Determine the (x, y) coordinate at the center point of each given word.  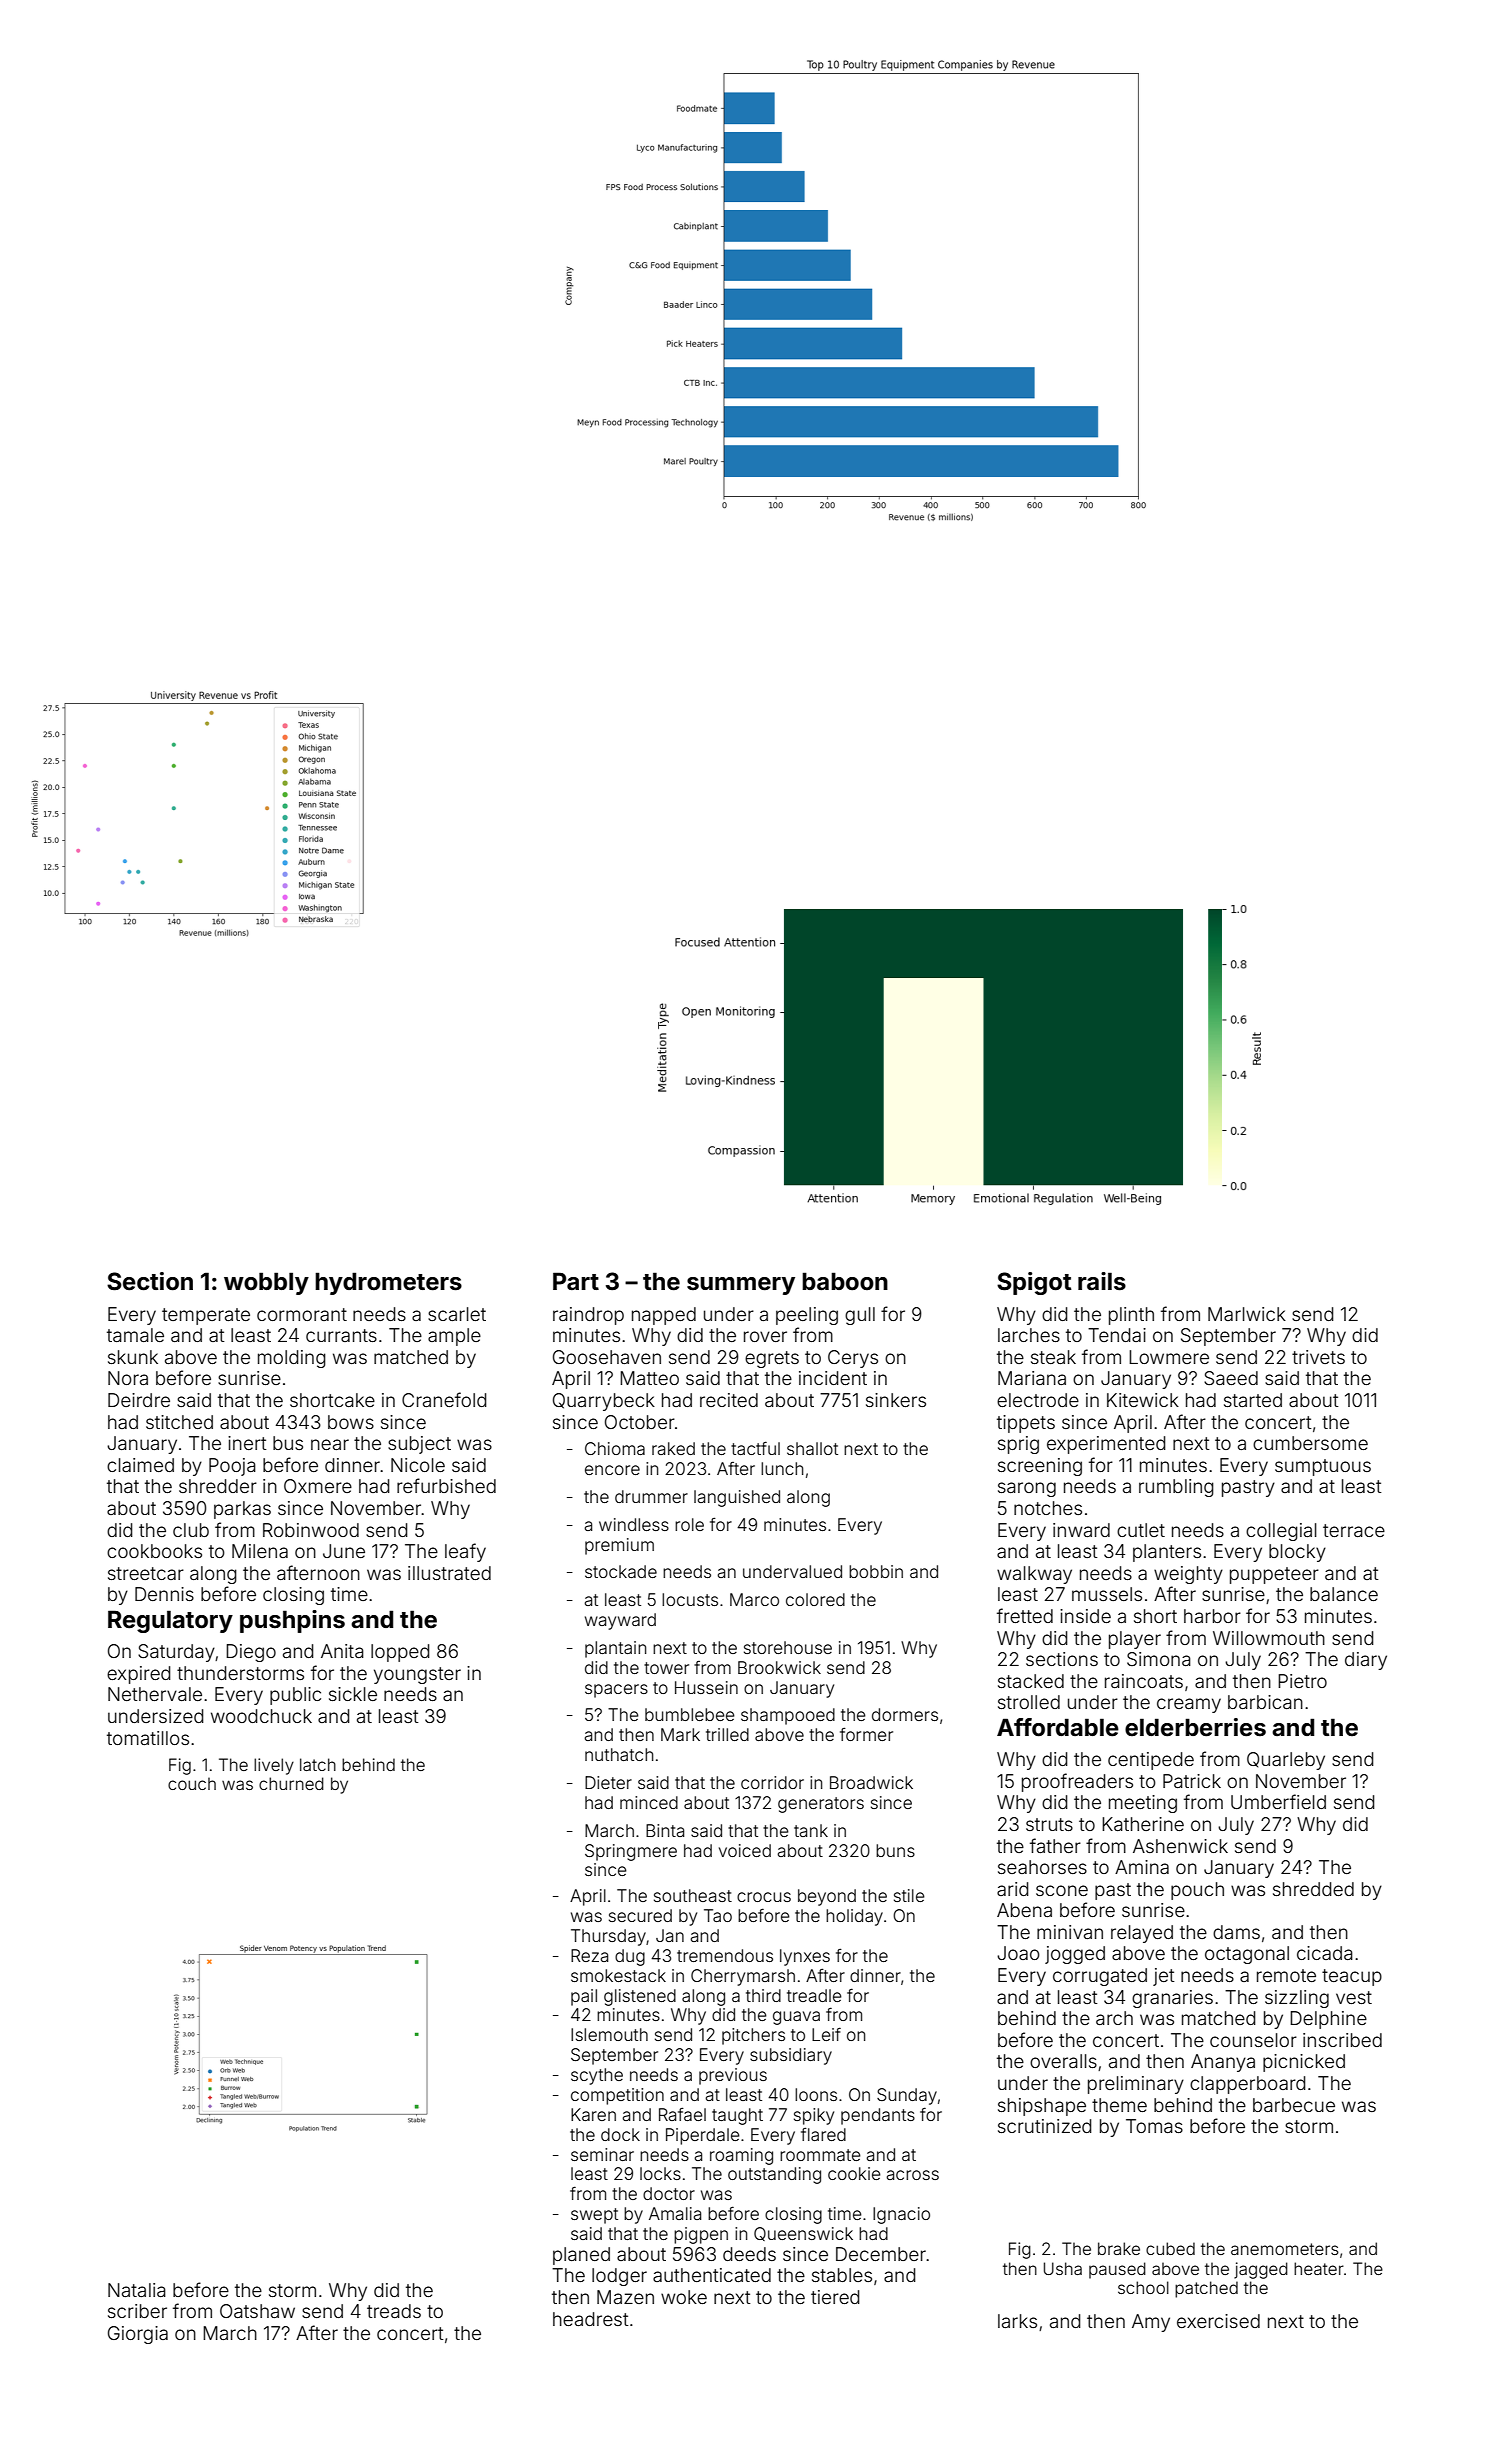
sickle (353, 1694)
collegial (1281, 1532)
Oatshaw (257, 2311)
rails (1102, 1281)
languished (737, 1498)
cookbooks (154, 1551)
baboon (845, 1281)
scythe (597, 2076)
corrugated (1100, 1977)
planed (581, 2256)
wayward (620, 1621)
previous (733, 2076)
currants (341, 1335)
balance (1344, 1594)
